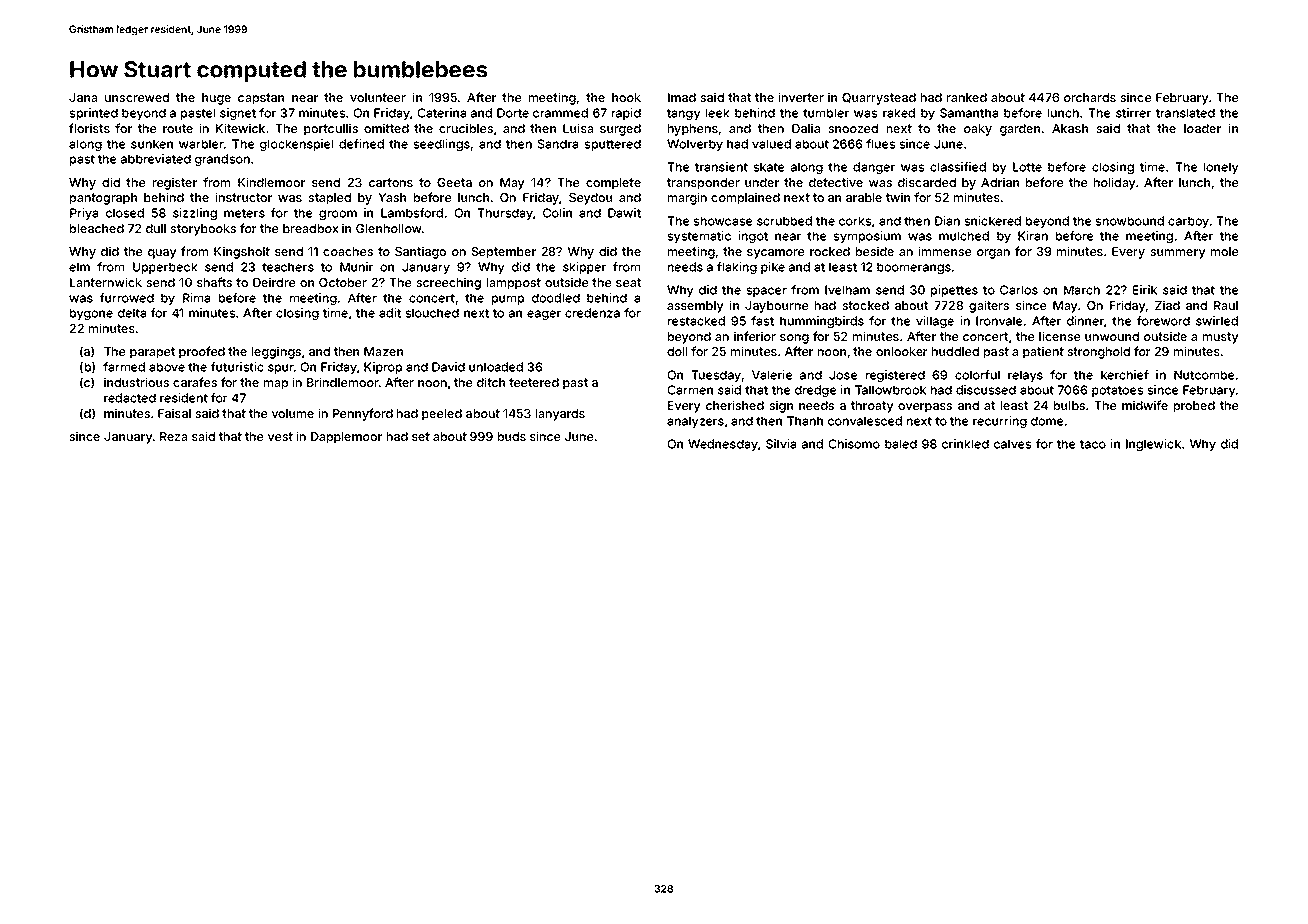 Image resolution: width=1308 pixels, height=924 pixels. Describe the element at coordinates (441, 113) in the screenshot. I see `Caterina` at that location.
